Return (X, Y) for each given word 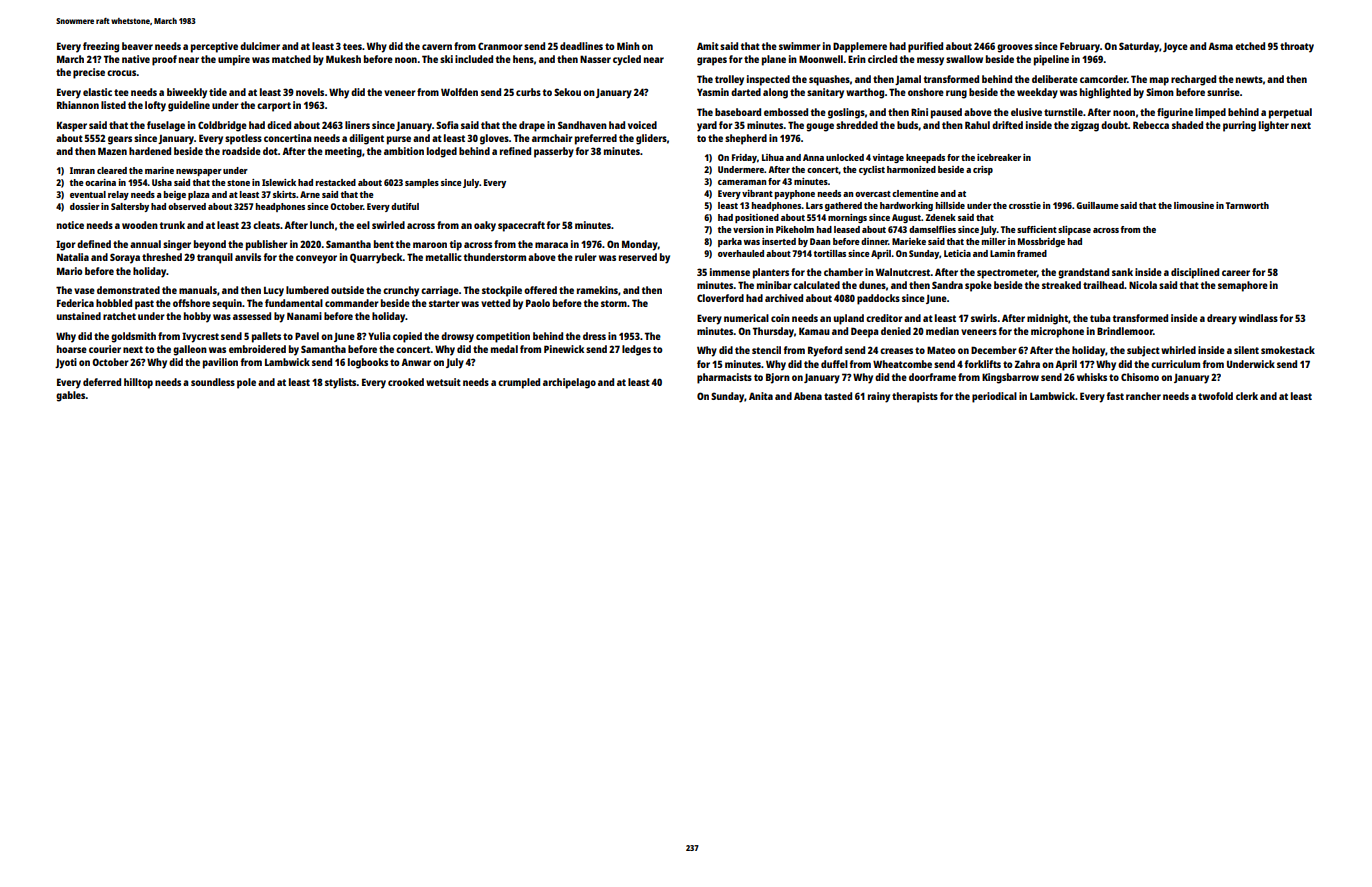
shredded (857, 125)
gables (71, 396)
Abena (808, 396)
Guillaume (1097, 205)
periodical (994, 397)
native (136, 59)
